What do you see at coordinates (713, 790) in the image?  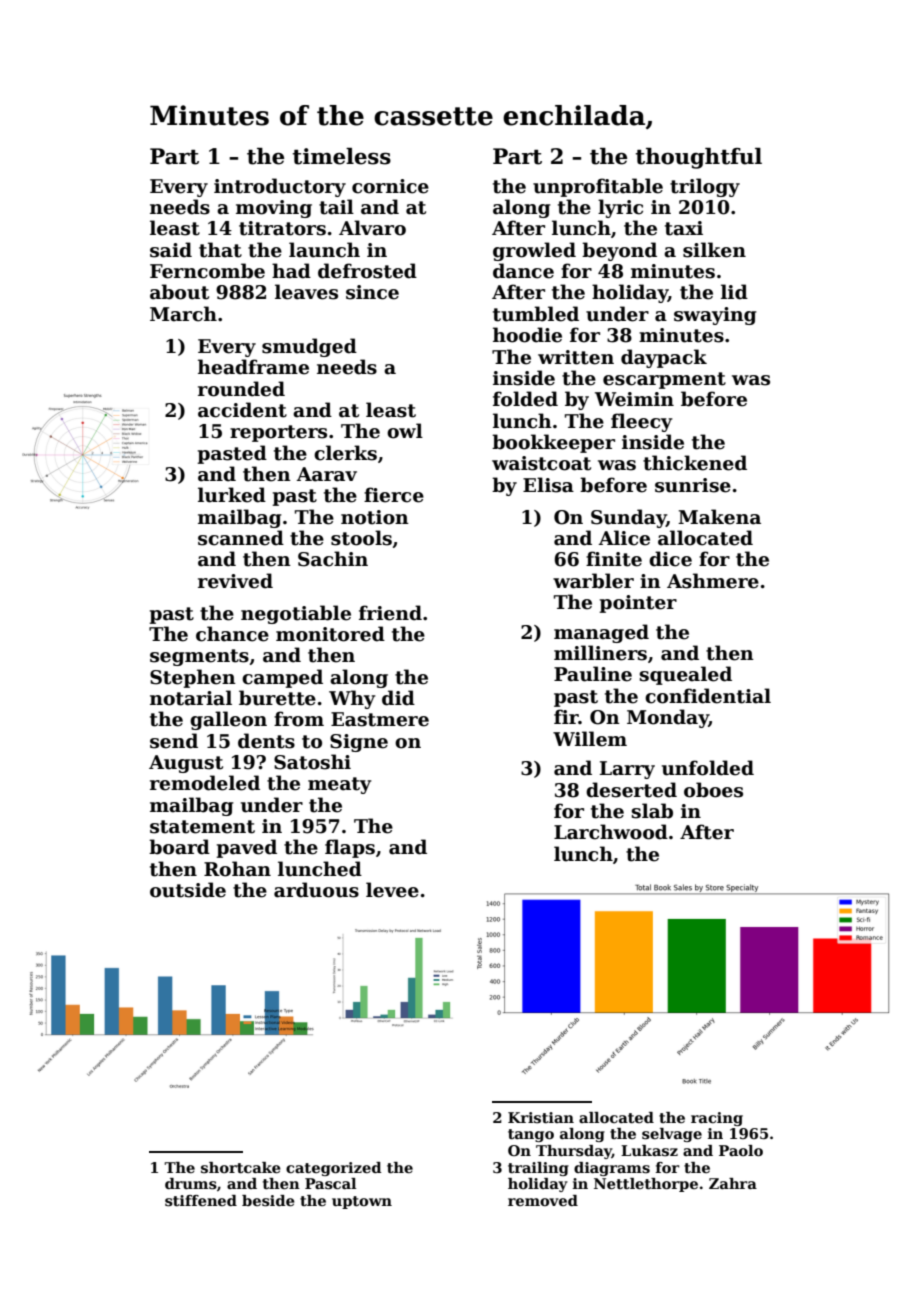 I see `oboes` at bounding box center [713, 790].
